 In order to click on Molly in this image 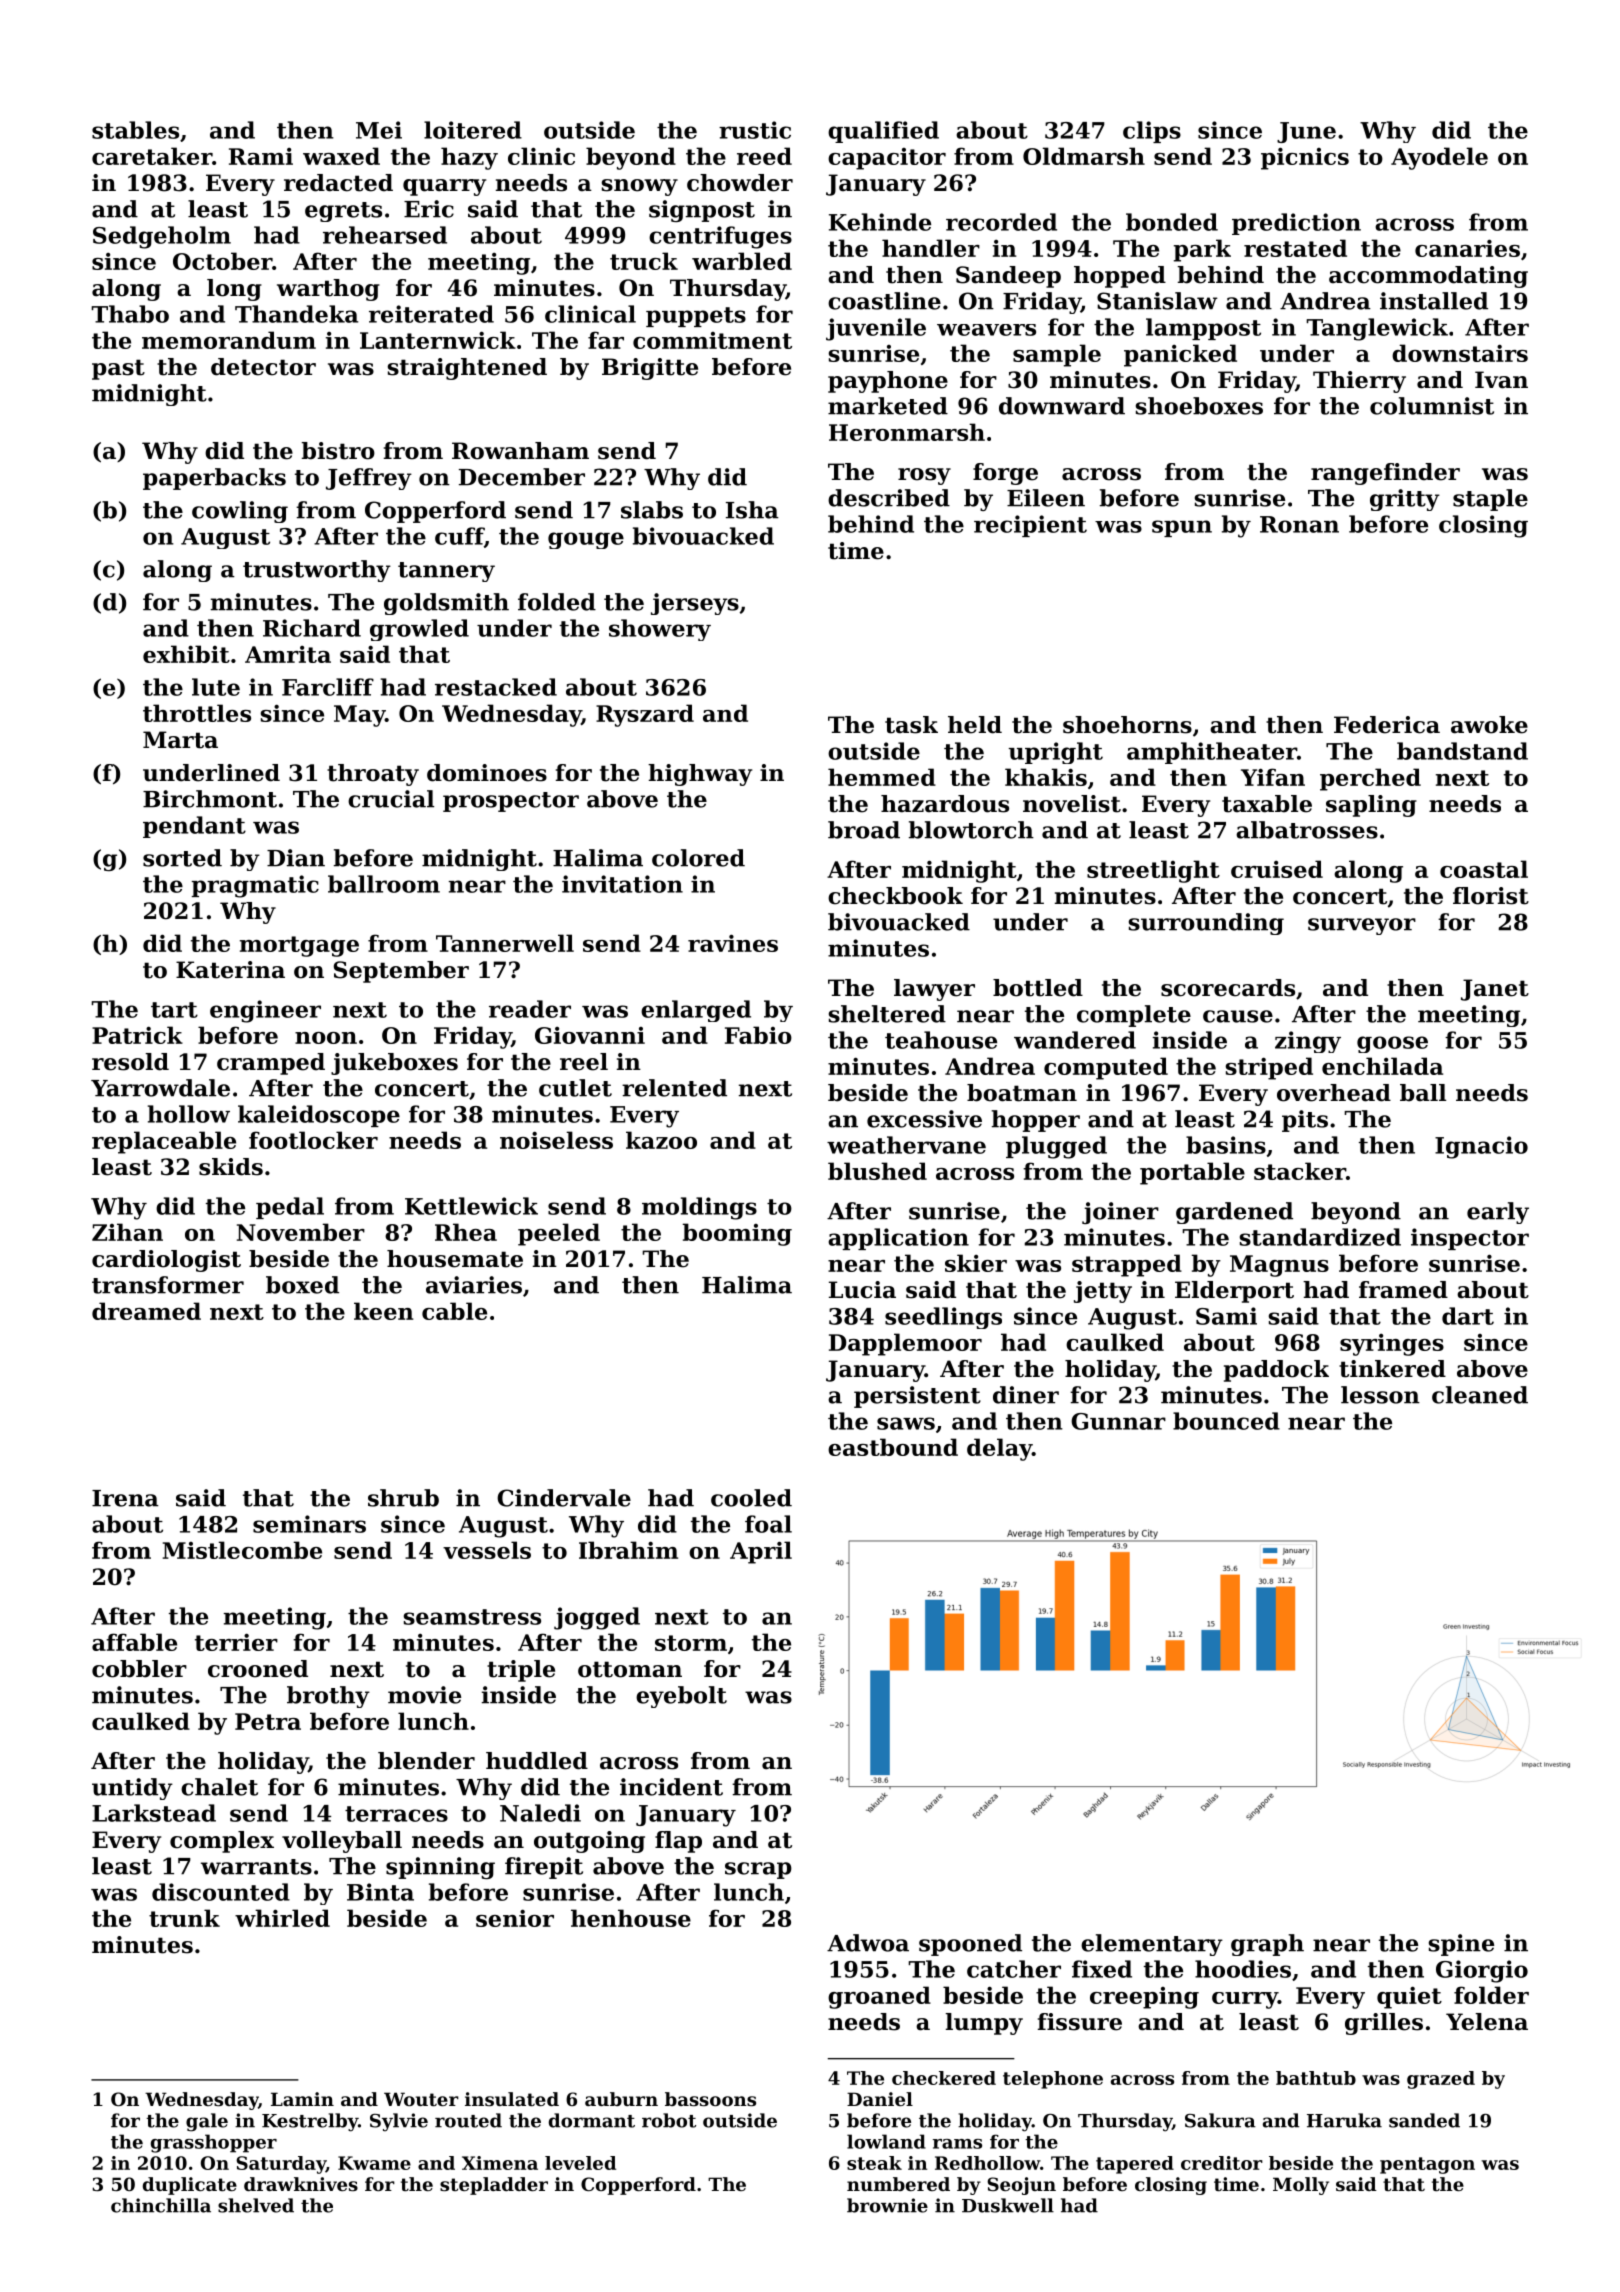, I will do `click(1301, 2186)`.
